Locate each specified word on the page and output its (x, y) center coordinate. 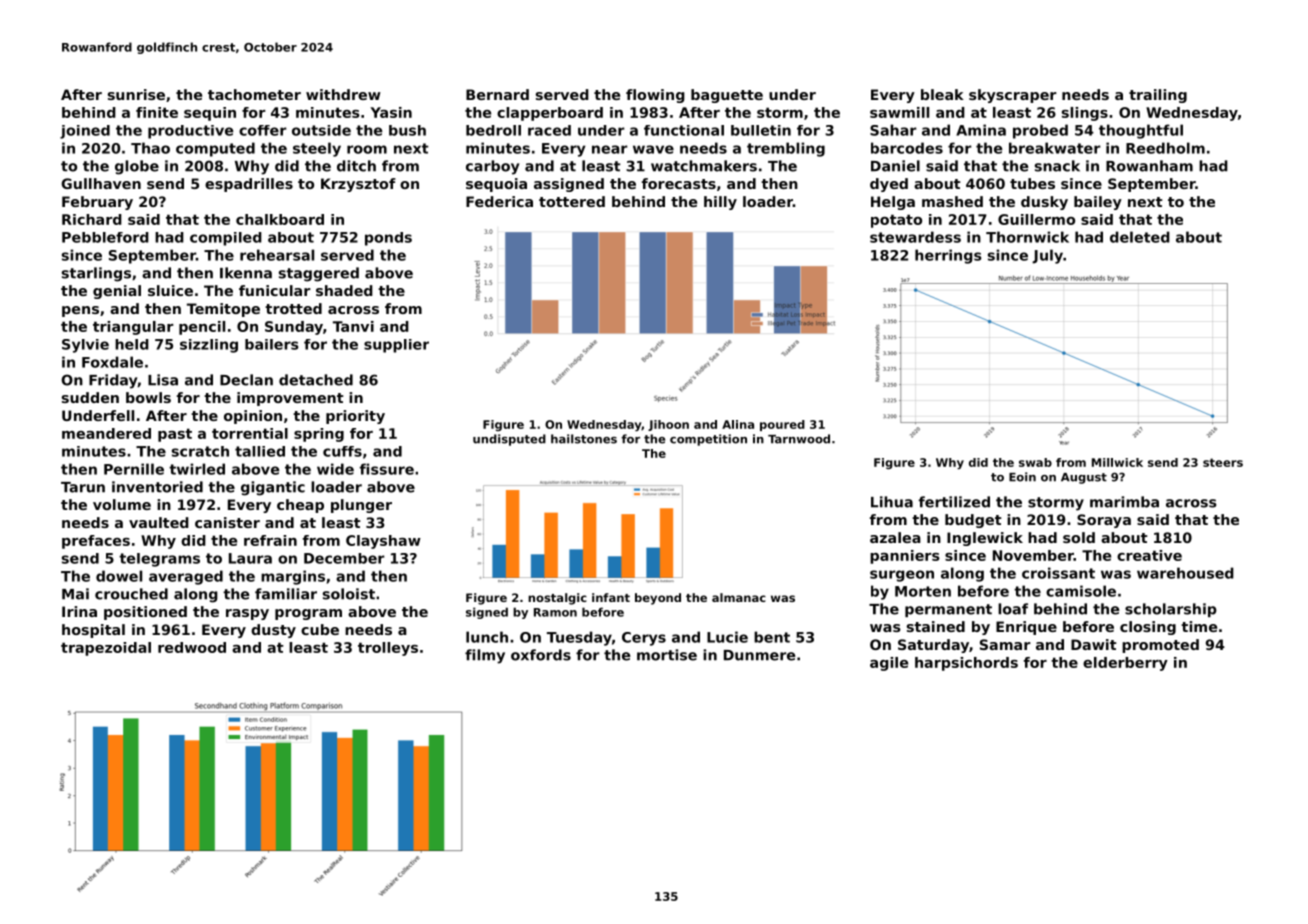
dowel (119, 576)
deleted (1140, 237)
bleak (942, 94)
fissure (387, 469)
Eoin (1022, 477)
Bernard (497, 94)
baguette (727, 96)
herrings (948, 256)
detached (316, 380)
